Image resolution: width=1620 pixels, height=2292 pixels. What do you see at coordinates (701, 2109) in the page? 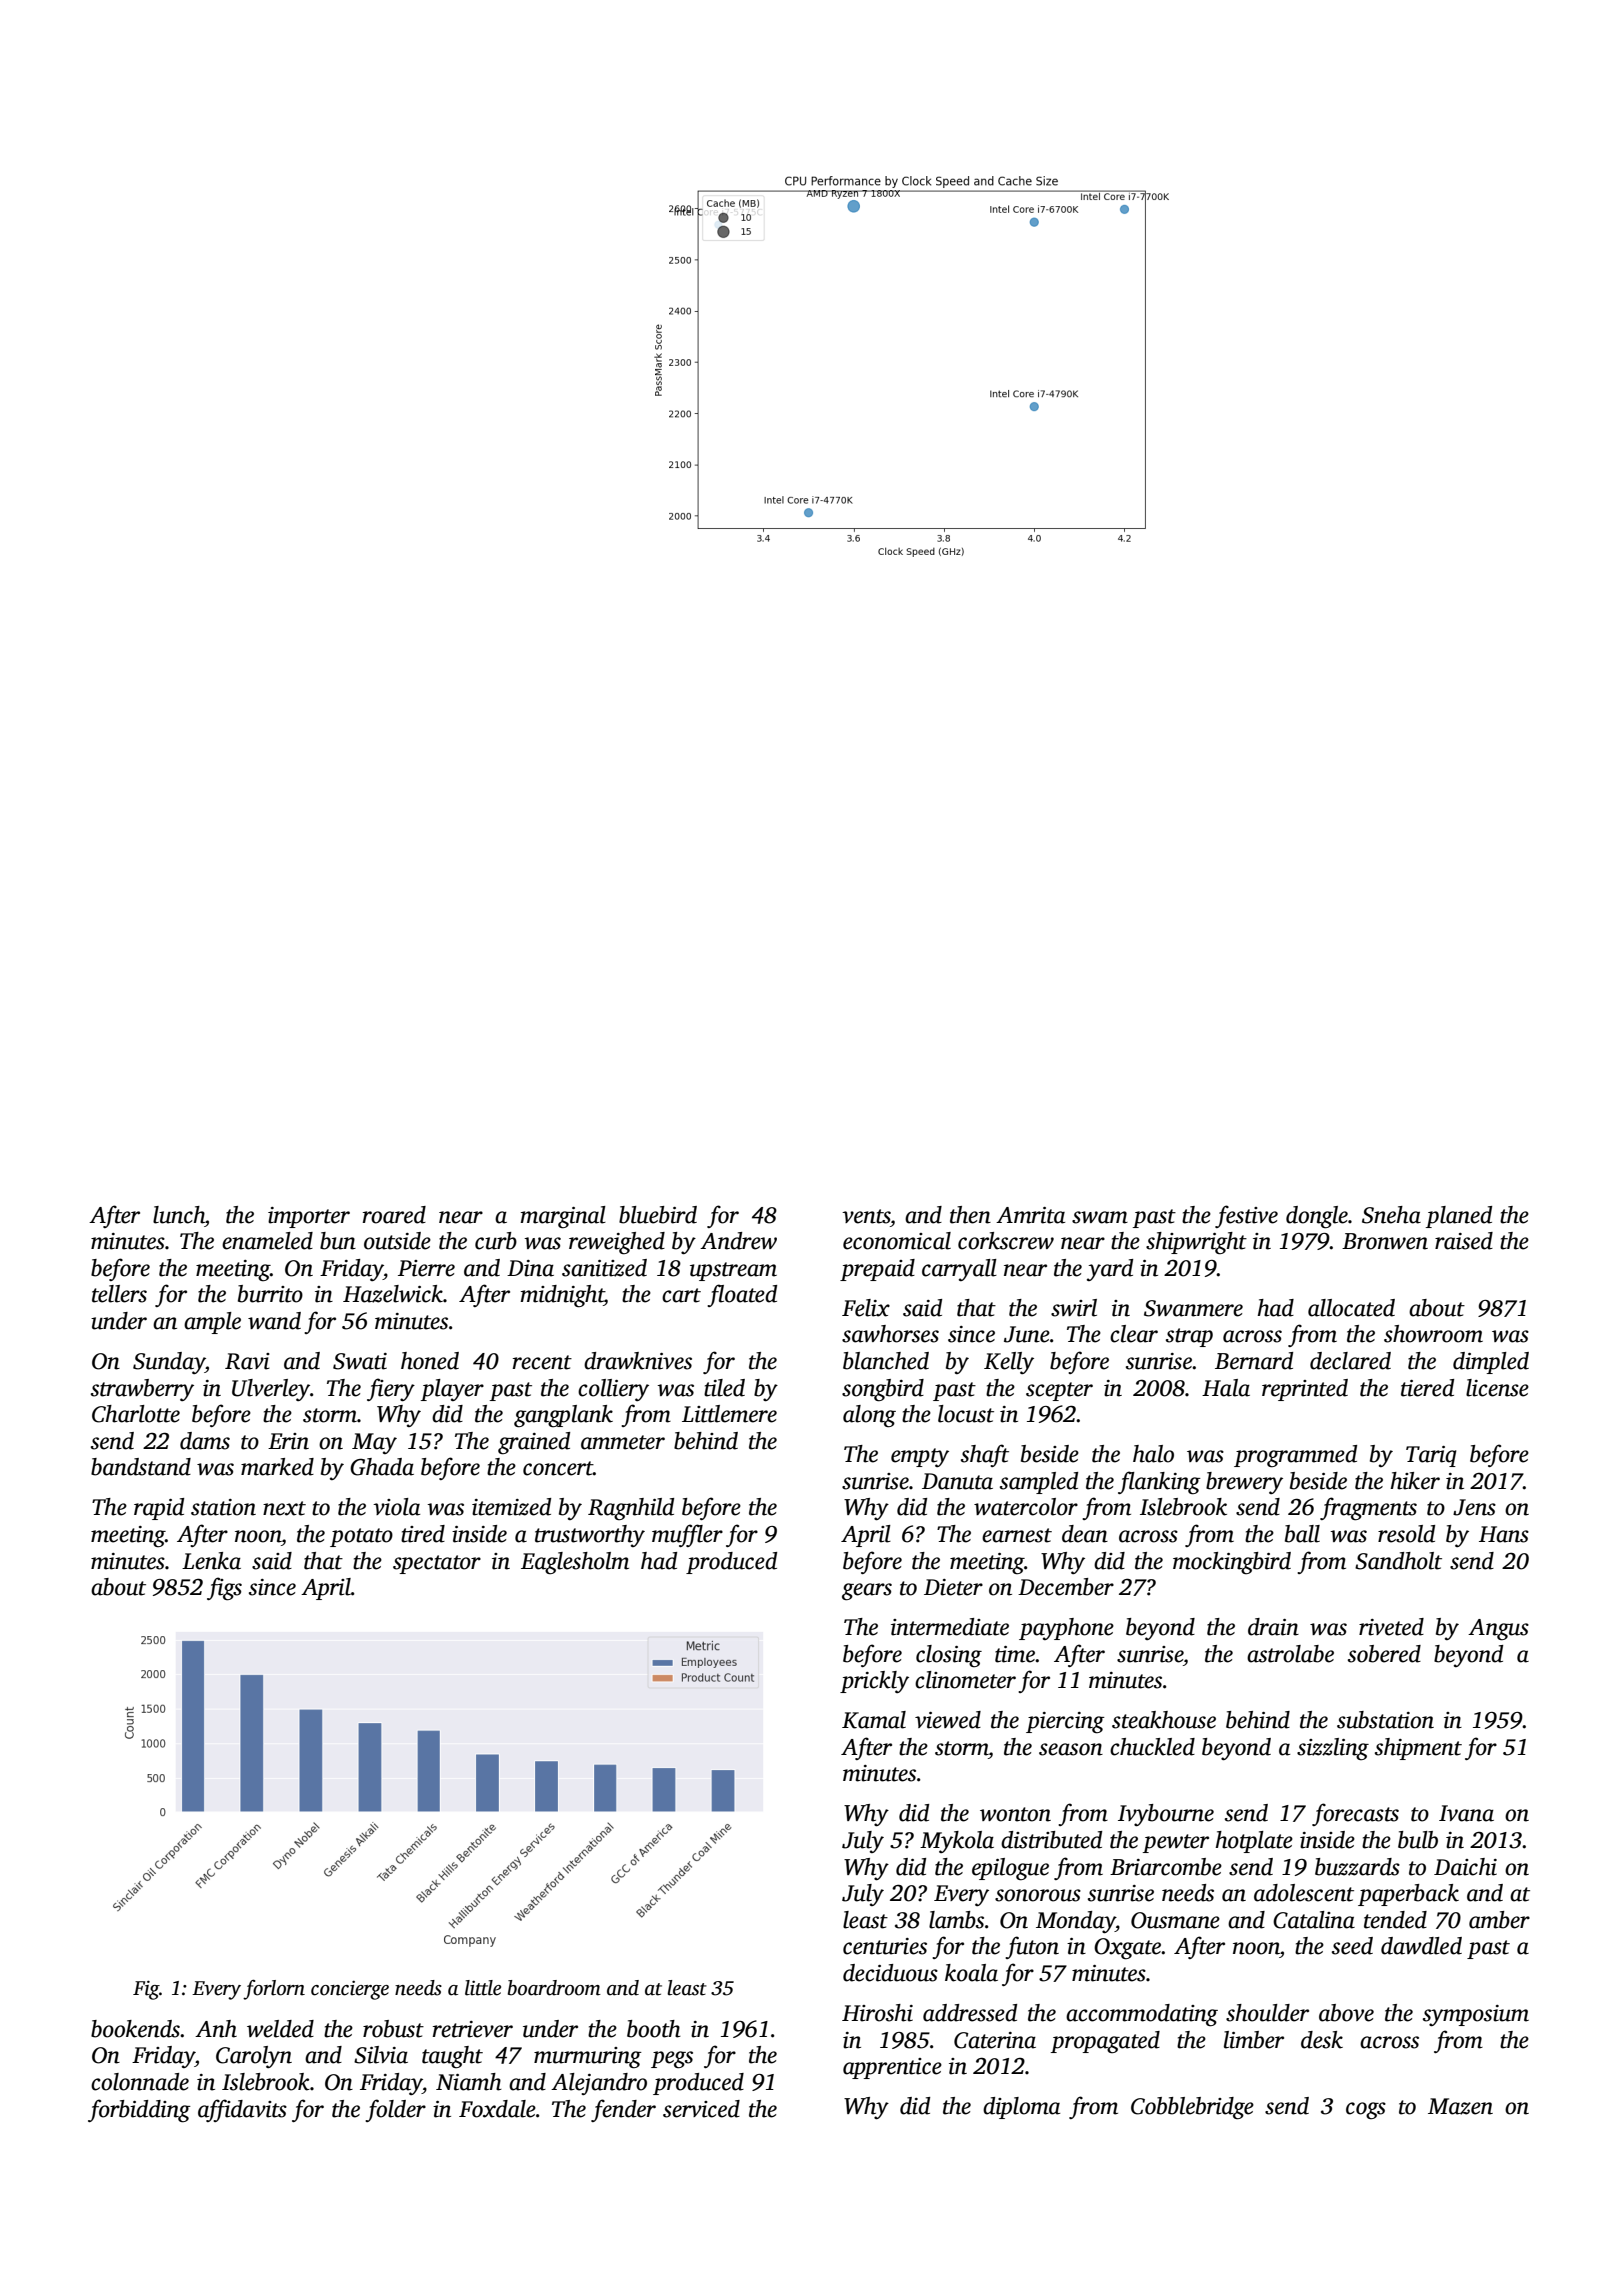
I see `serviced` at bounding box center [701, 2109].
